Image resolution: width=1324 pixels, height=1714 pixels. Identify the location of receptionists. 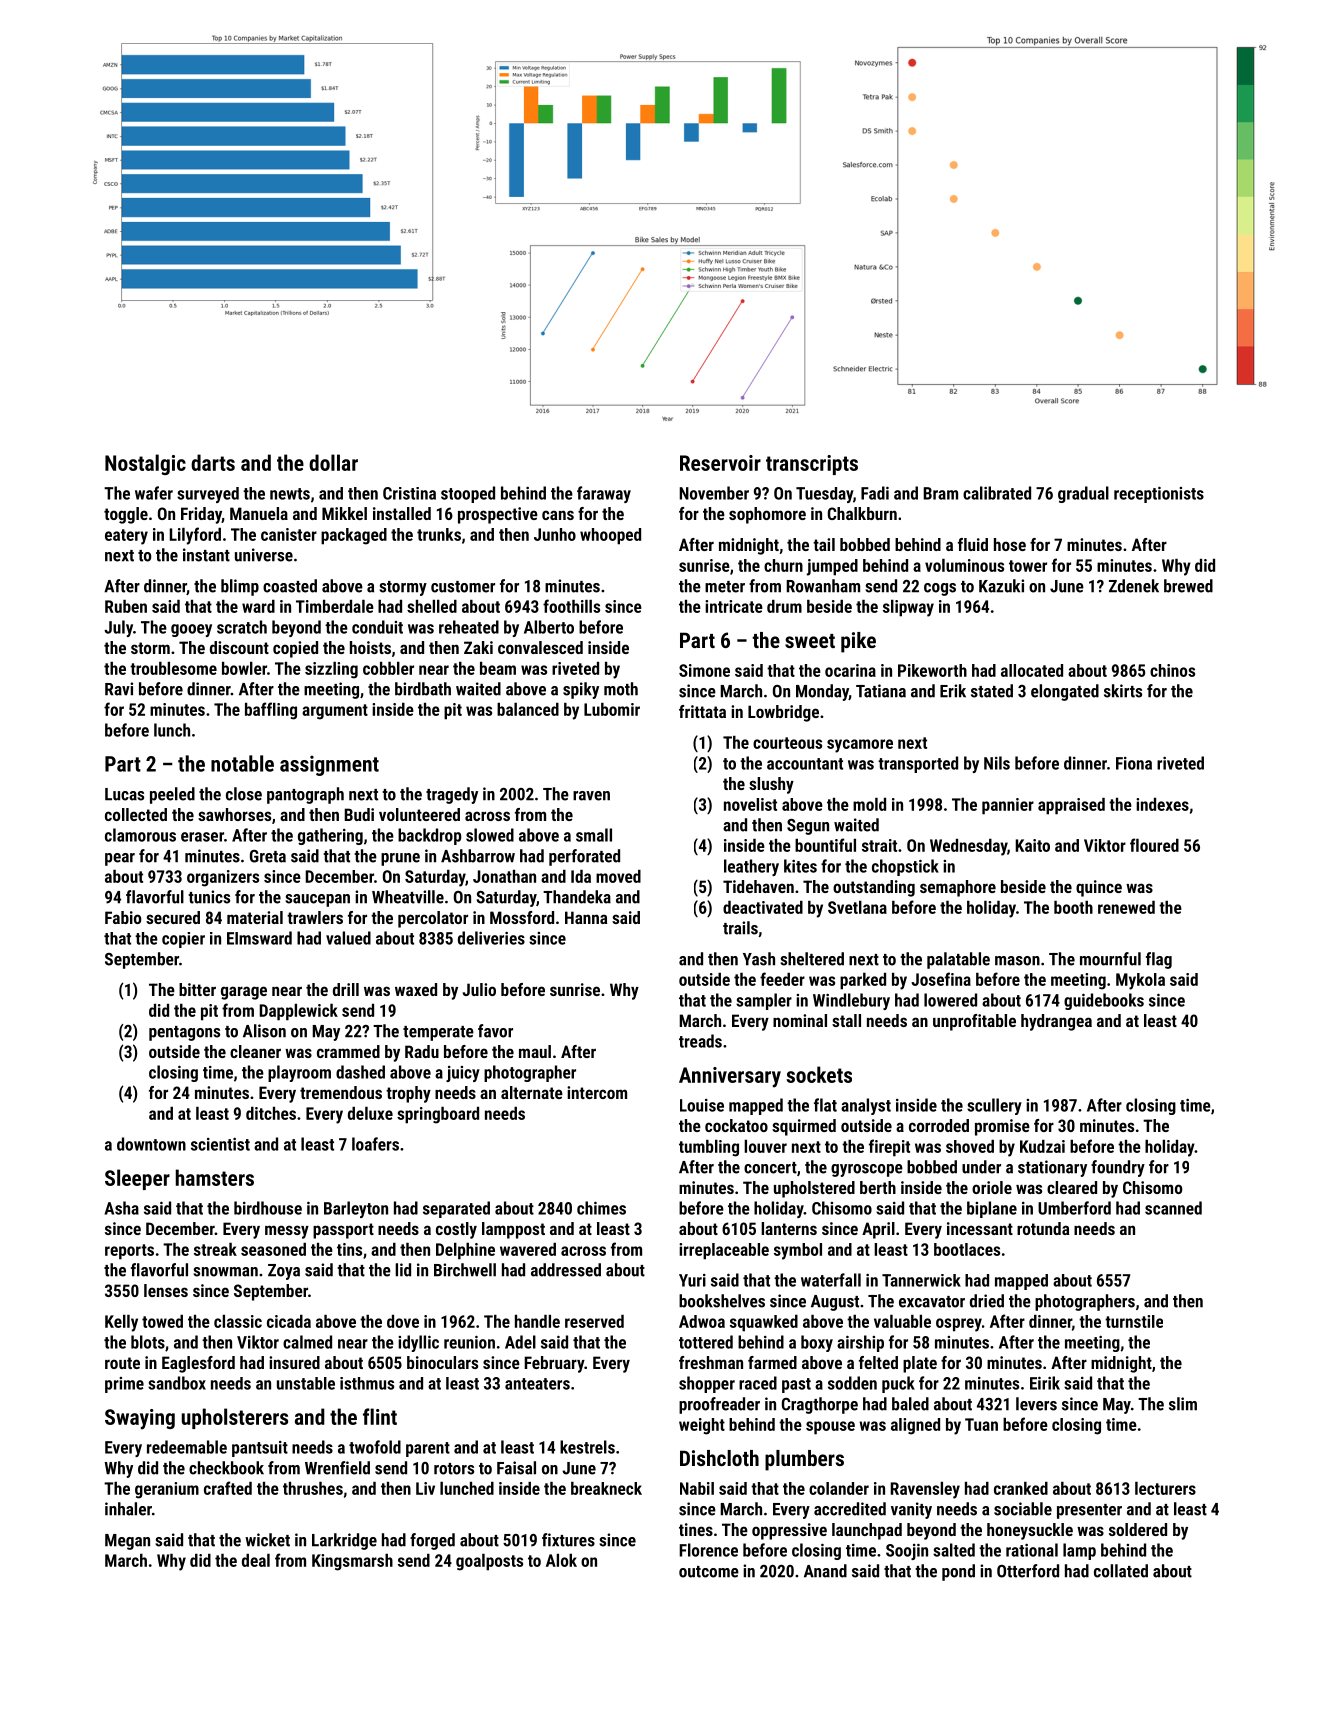
(1159, 494).
